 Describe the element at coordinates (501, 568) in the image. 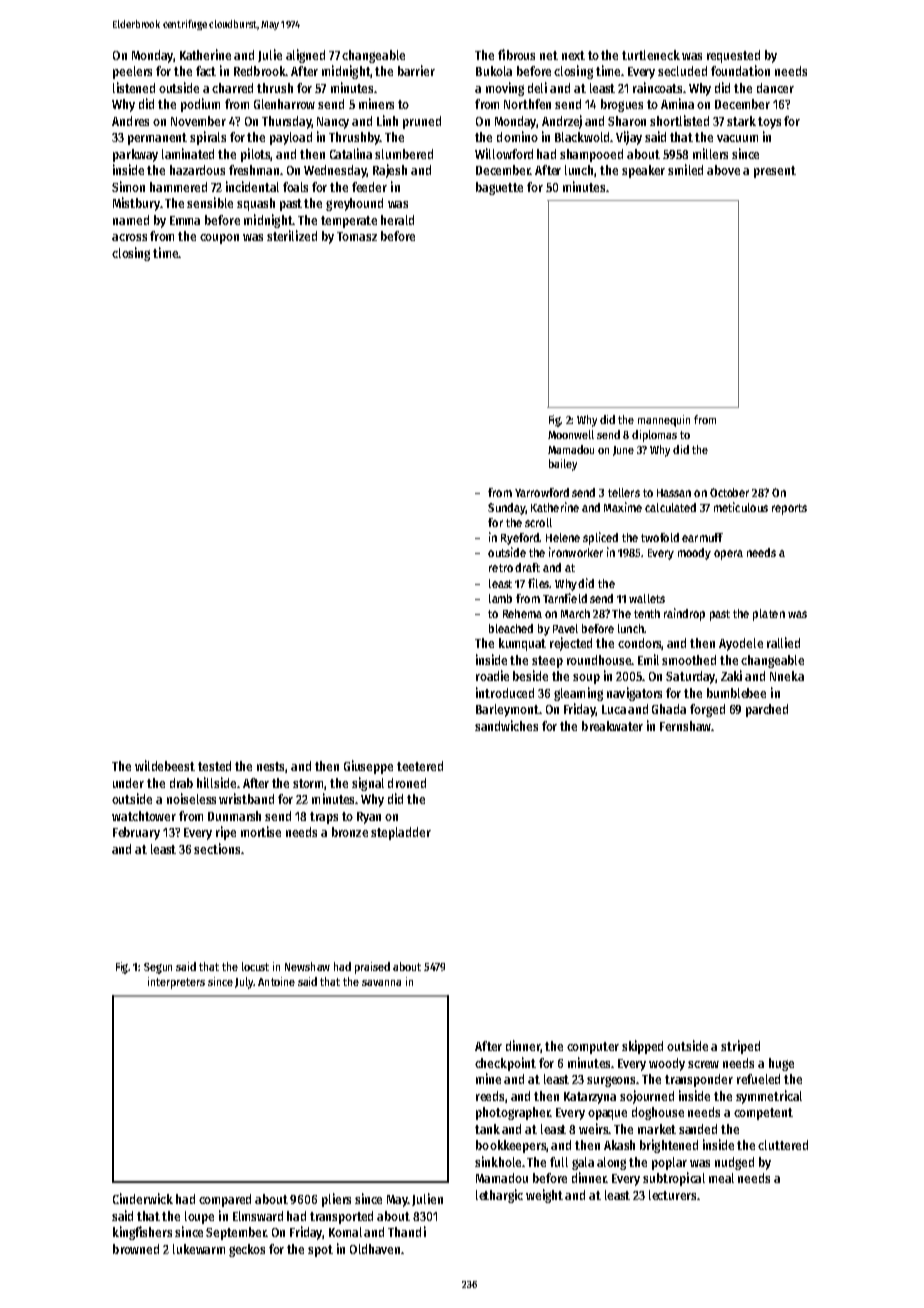

I see `retro` at that location.
